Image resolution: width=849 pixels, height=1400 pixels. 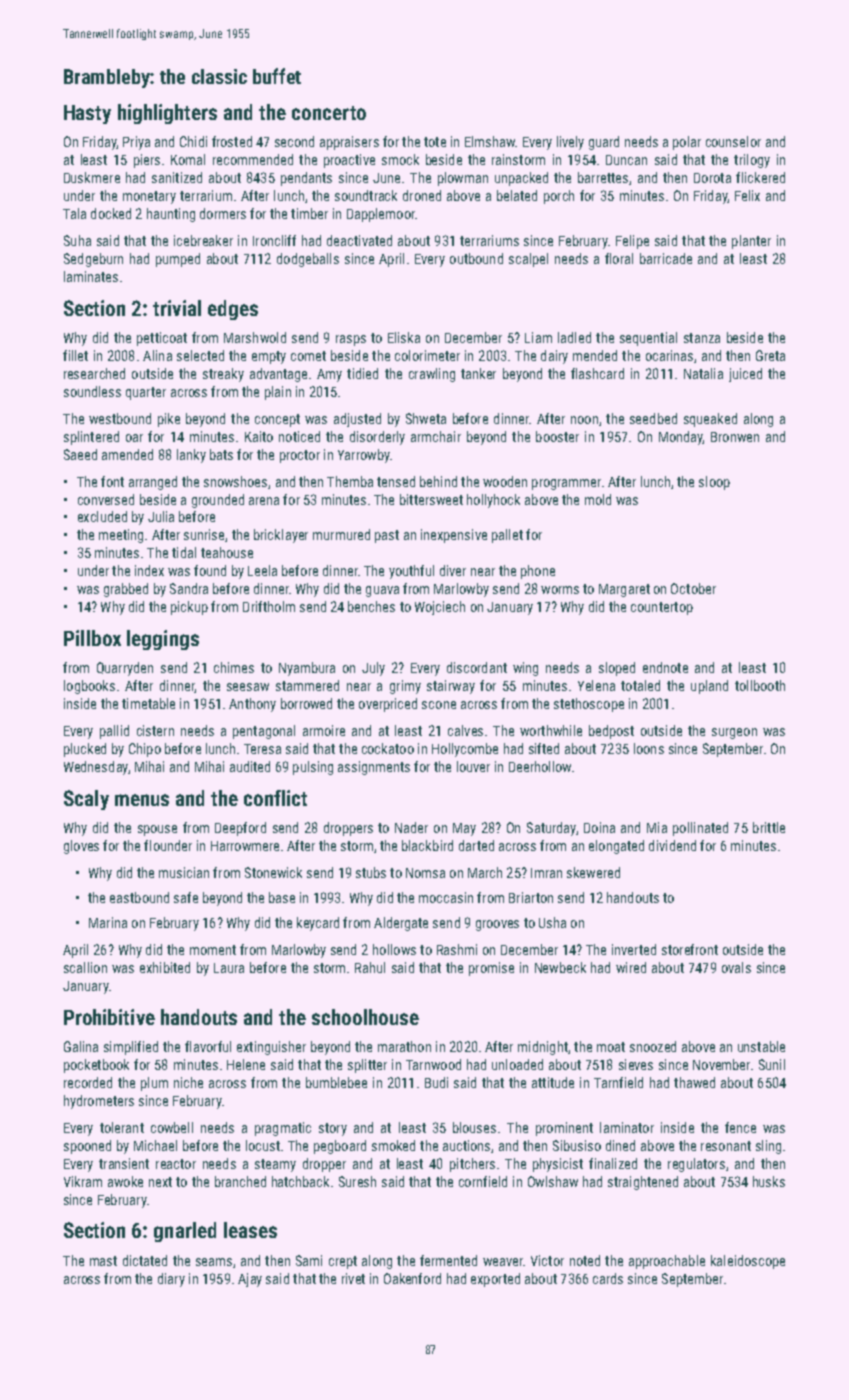 What do you see at coordinates (491, 969) in the screenshot?
I see `promise` at bounding box center [491, 969].
